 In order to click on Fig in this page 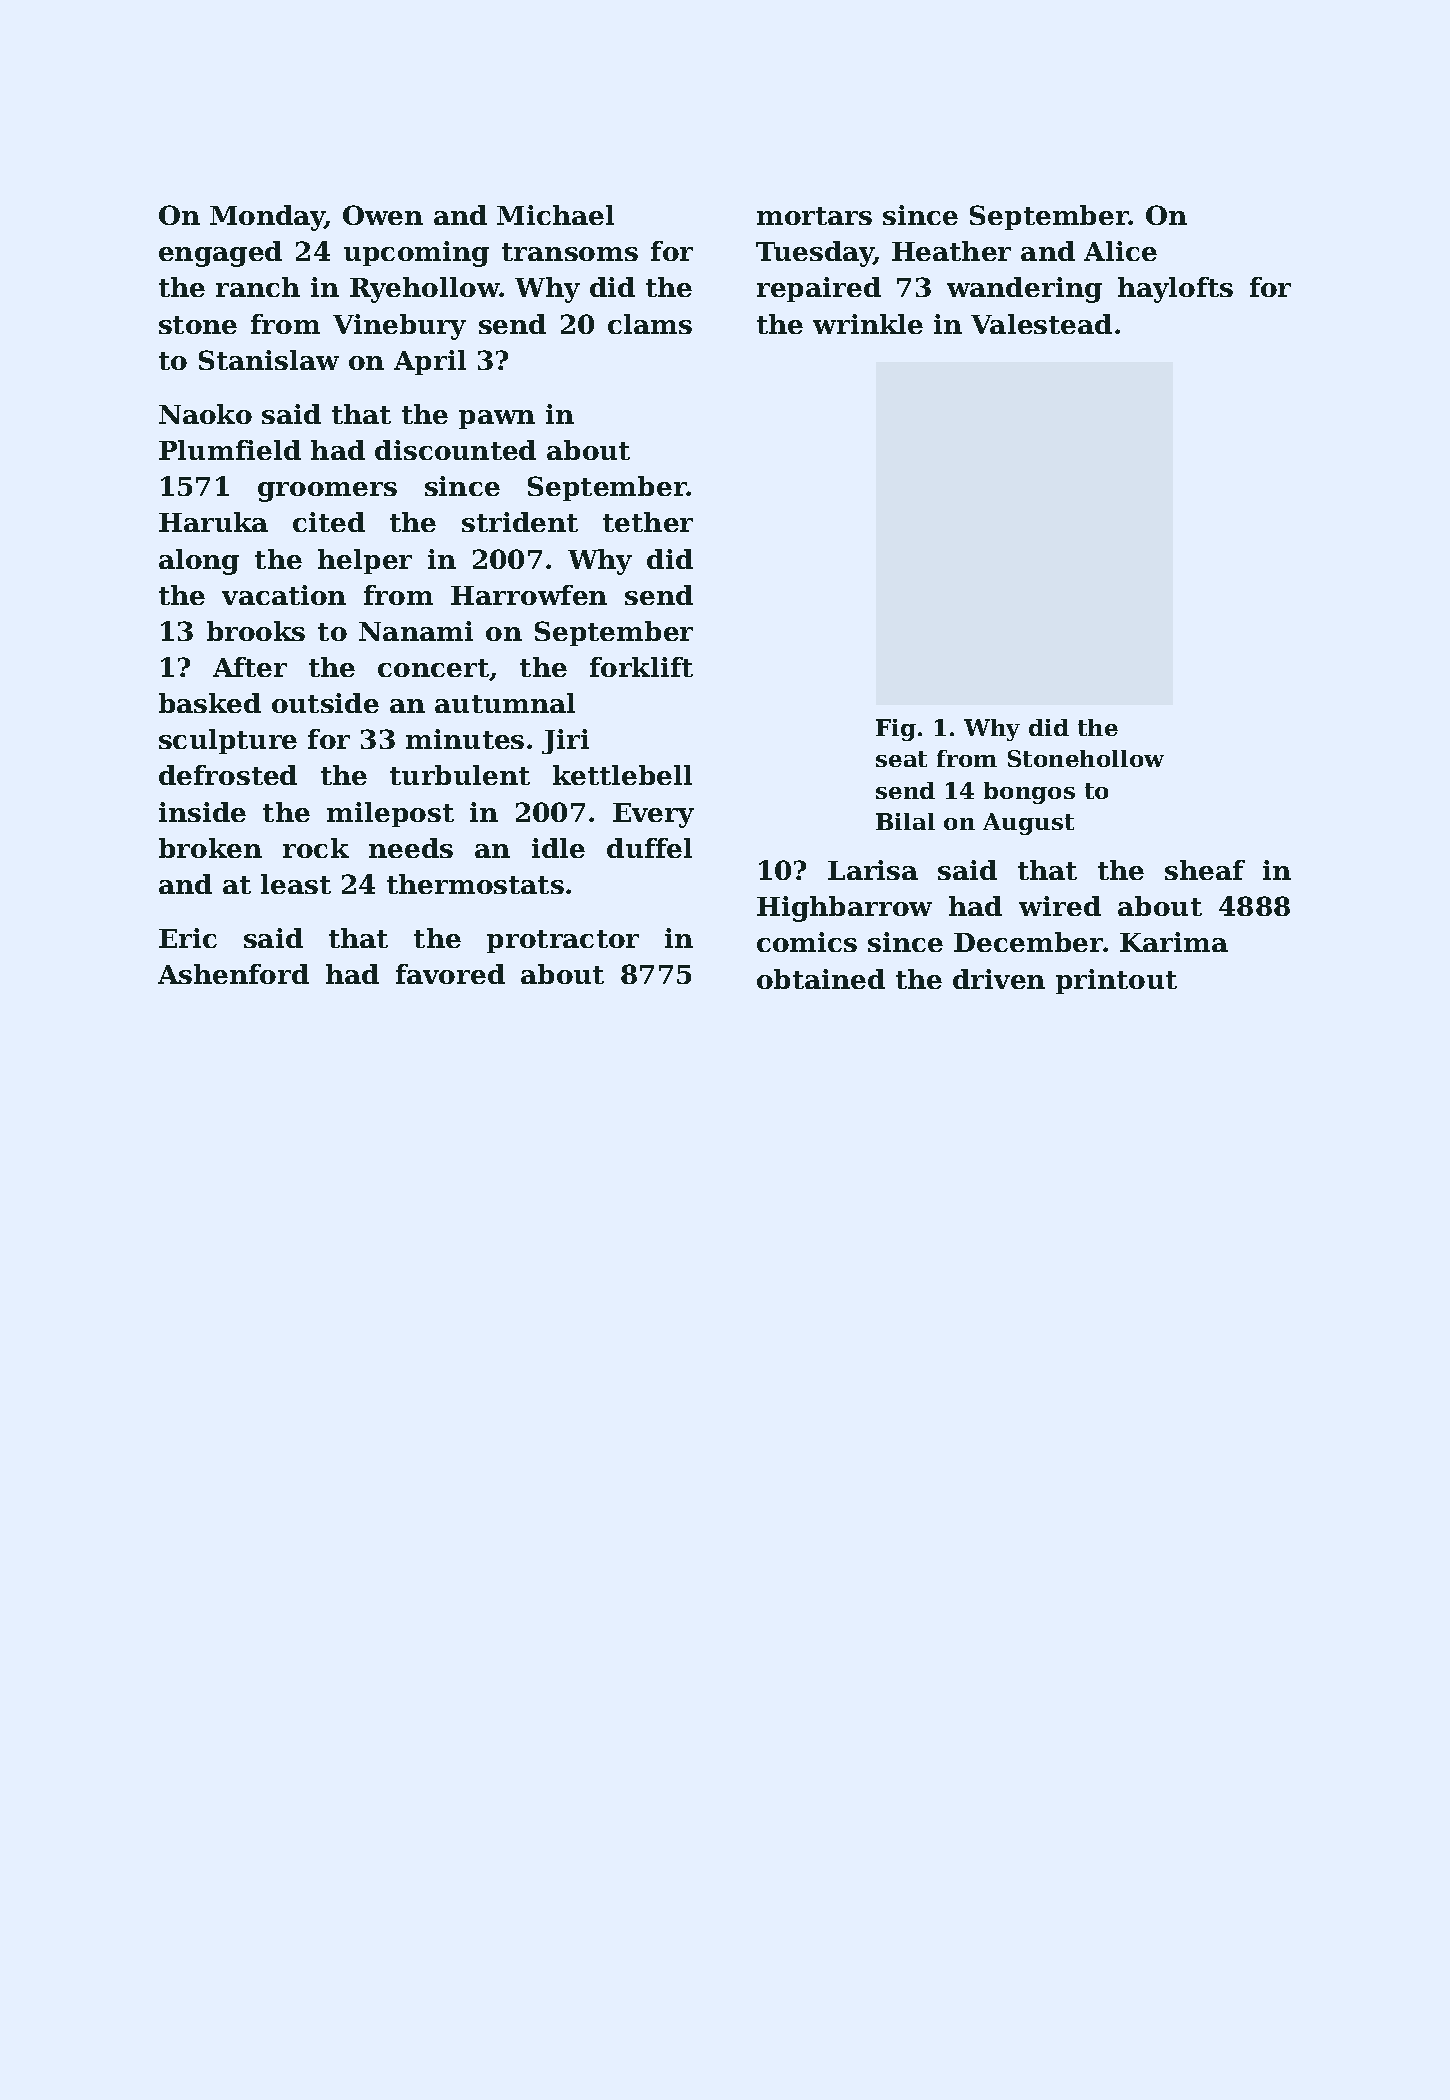, I will do `click(896, 730)`.
